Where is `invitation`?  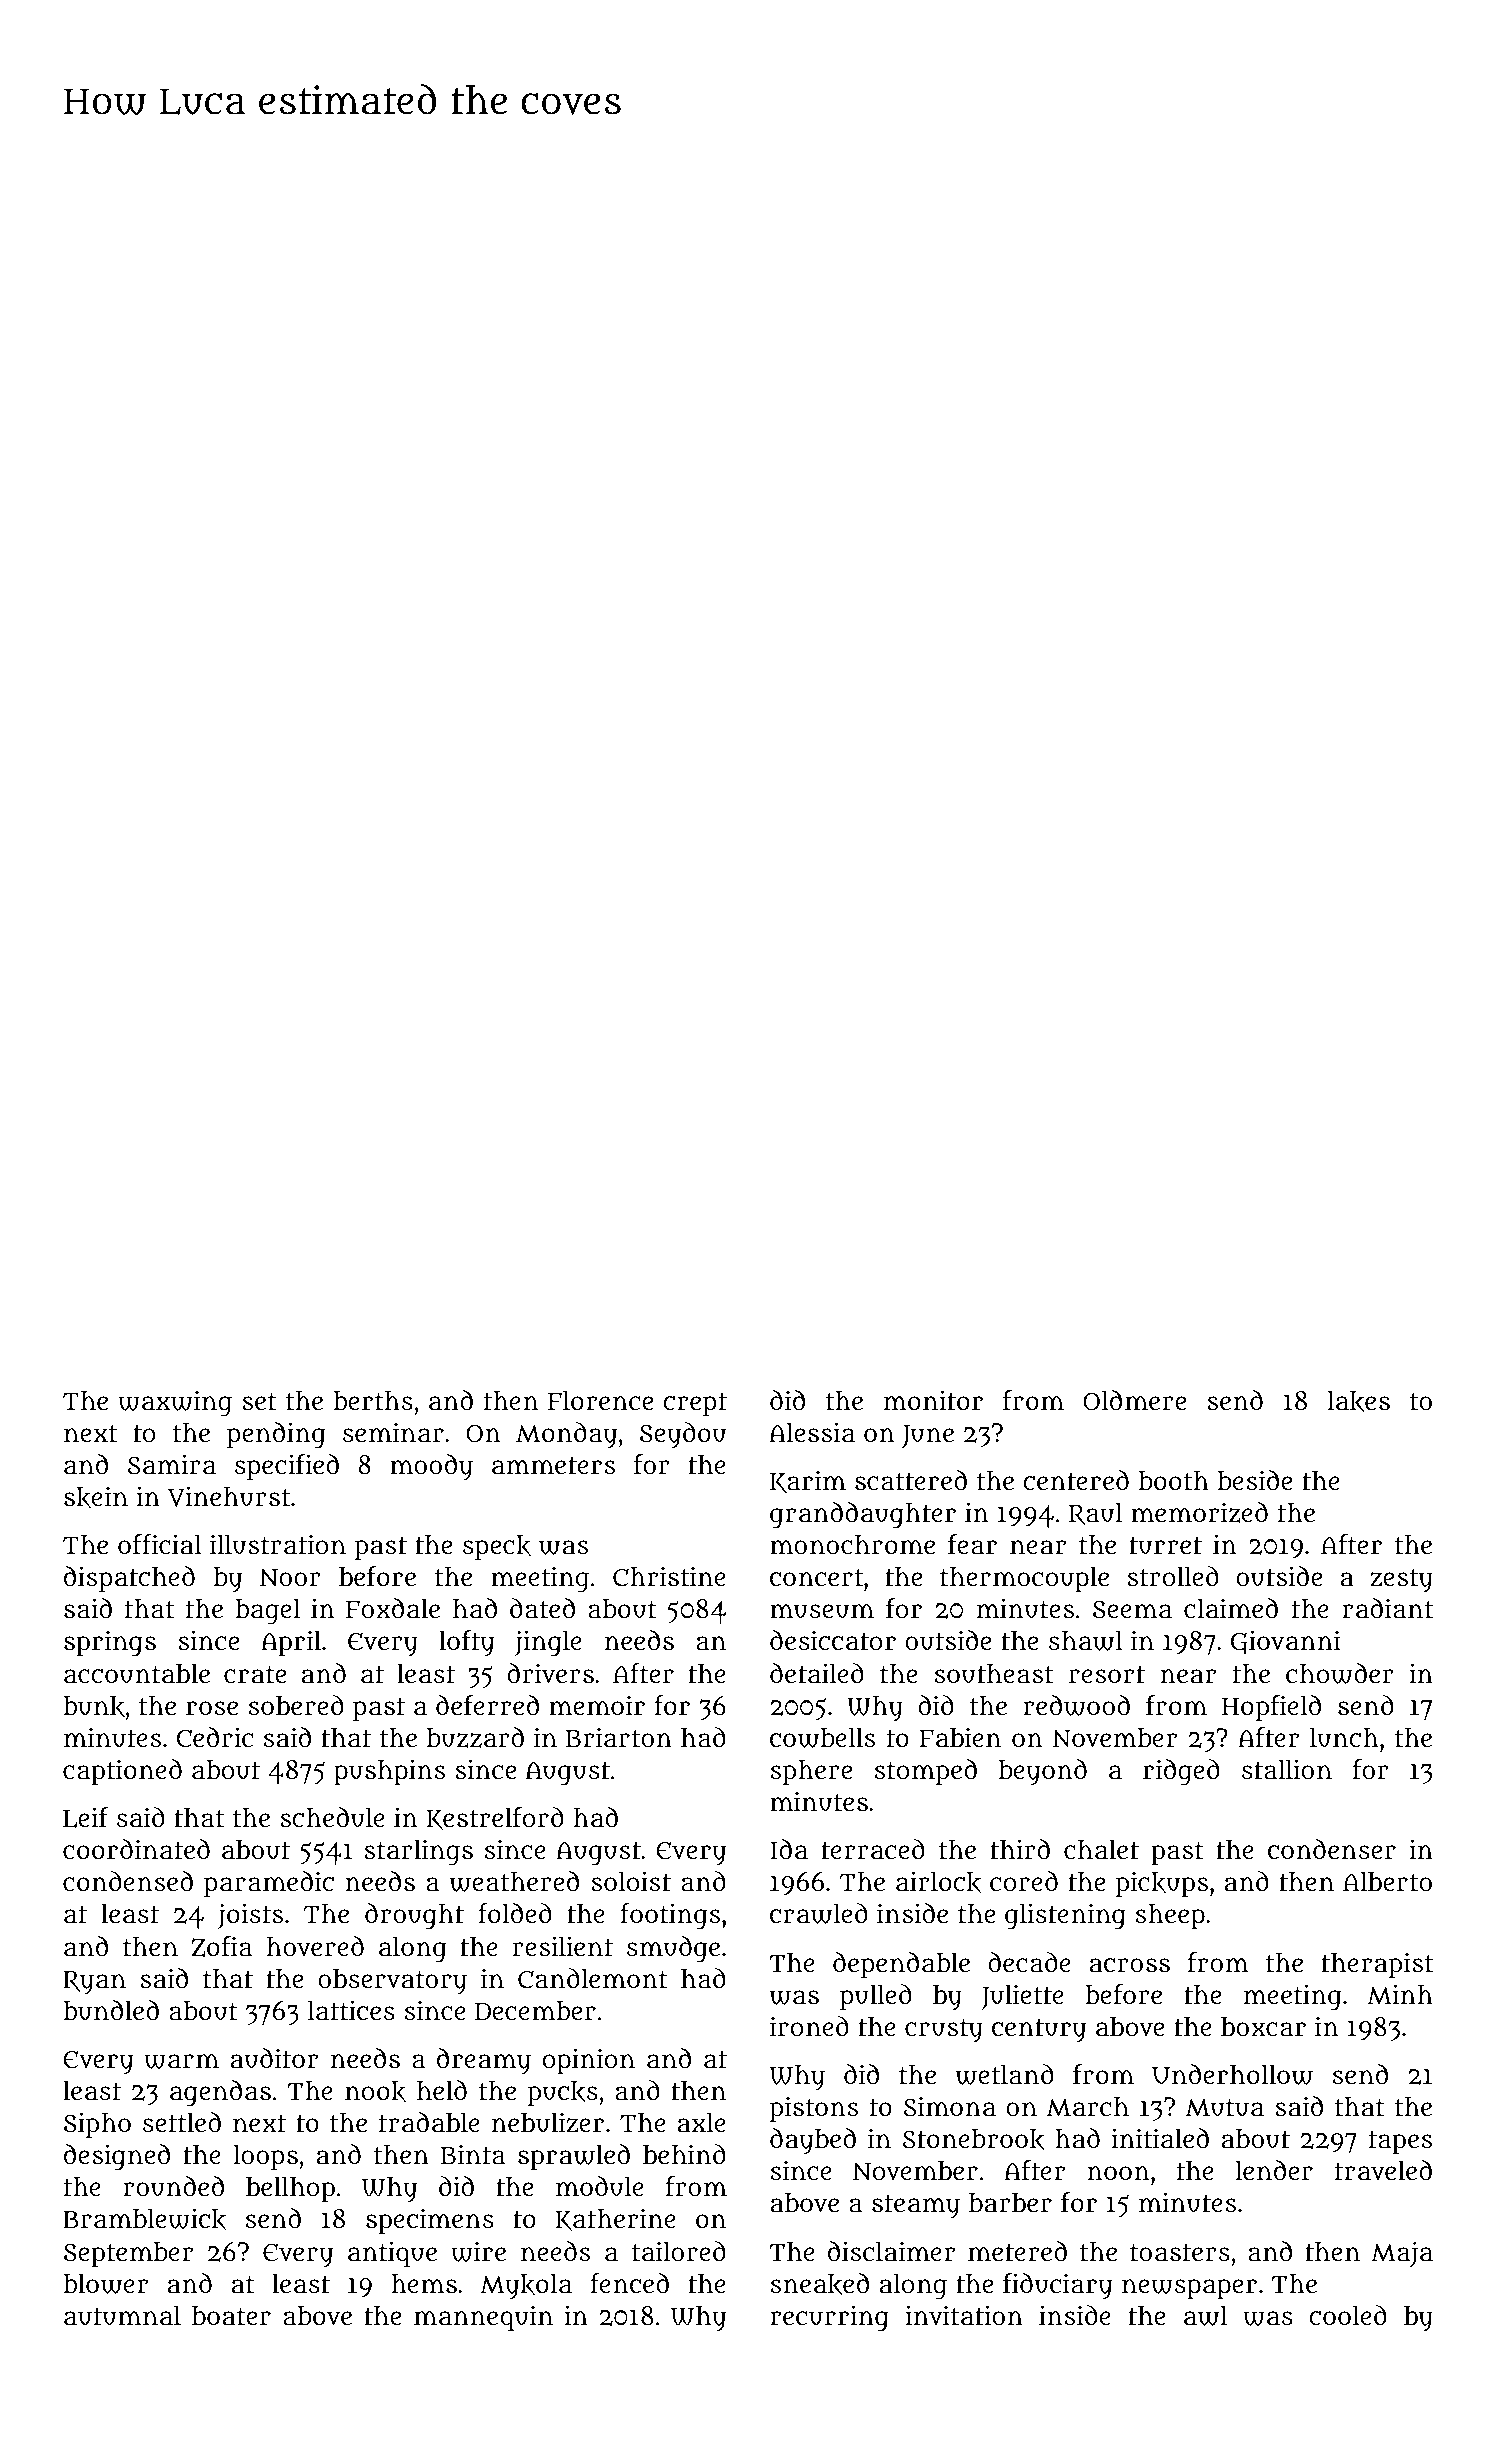
invitation is located at coordinates (964, 2315).
